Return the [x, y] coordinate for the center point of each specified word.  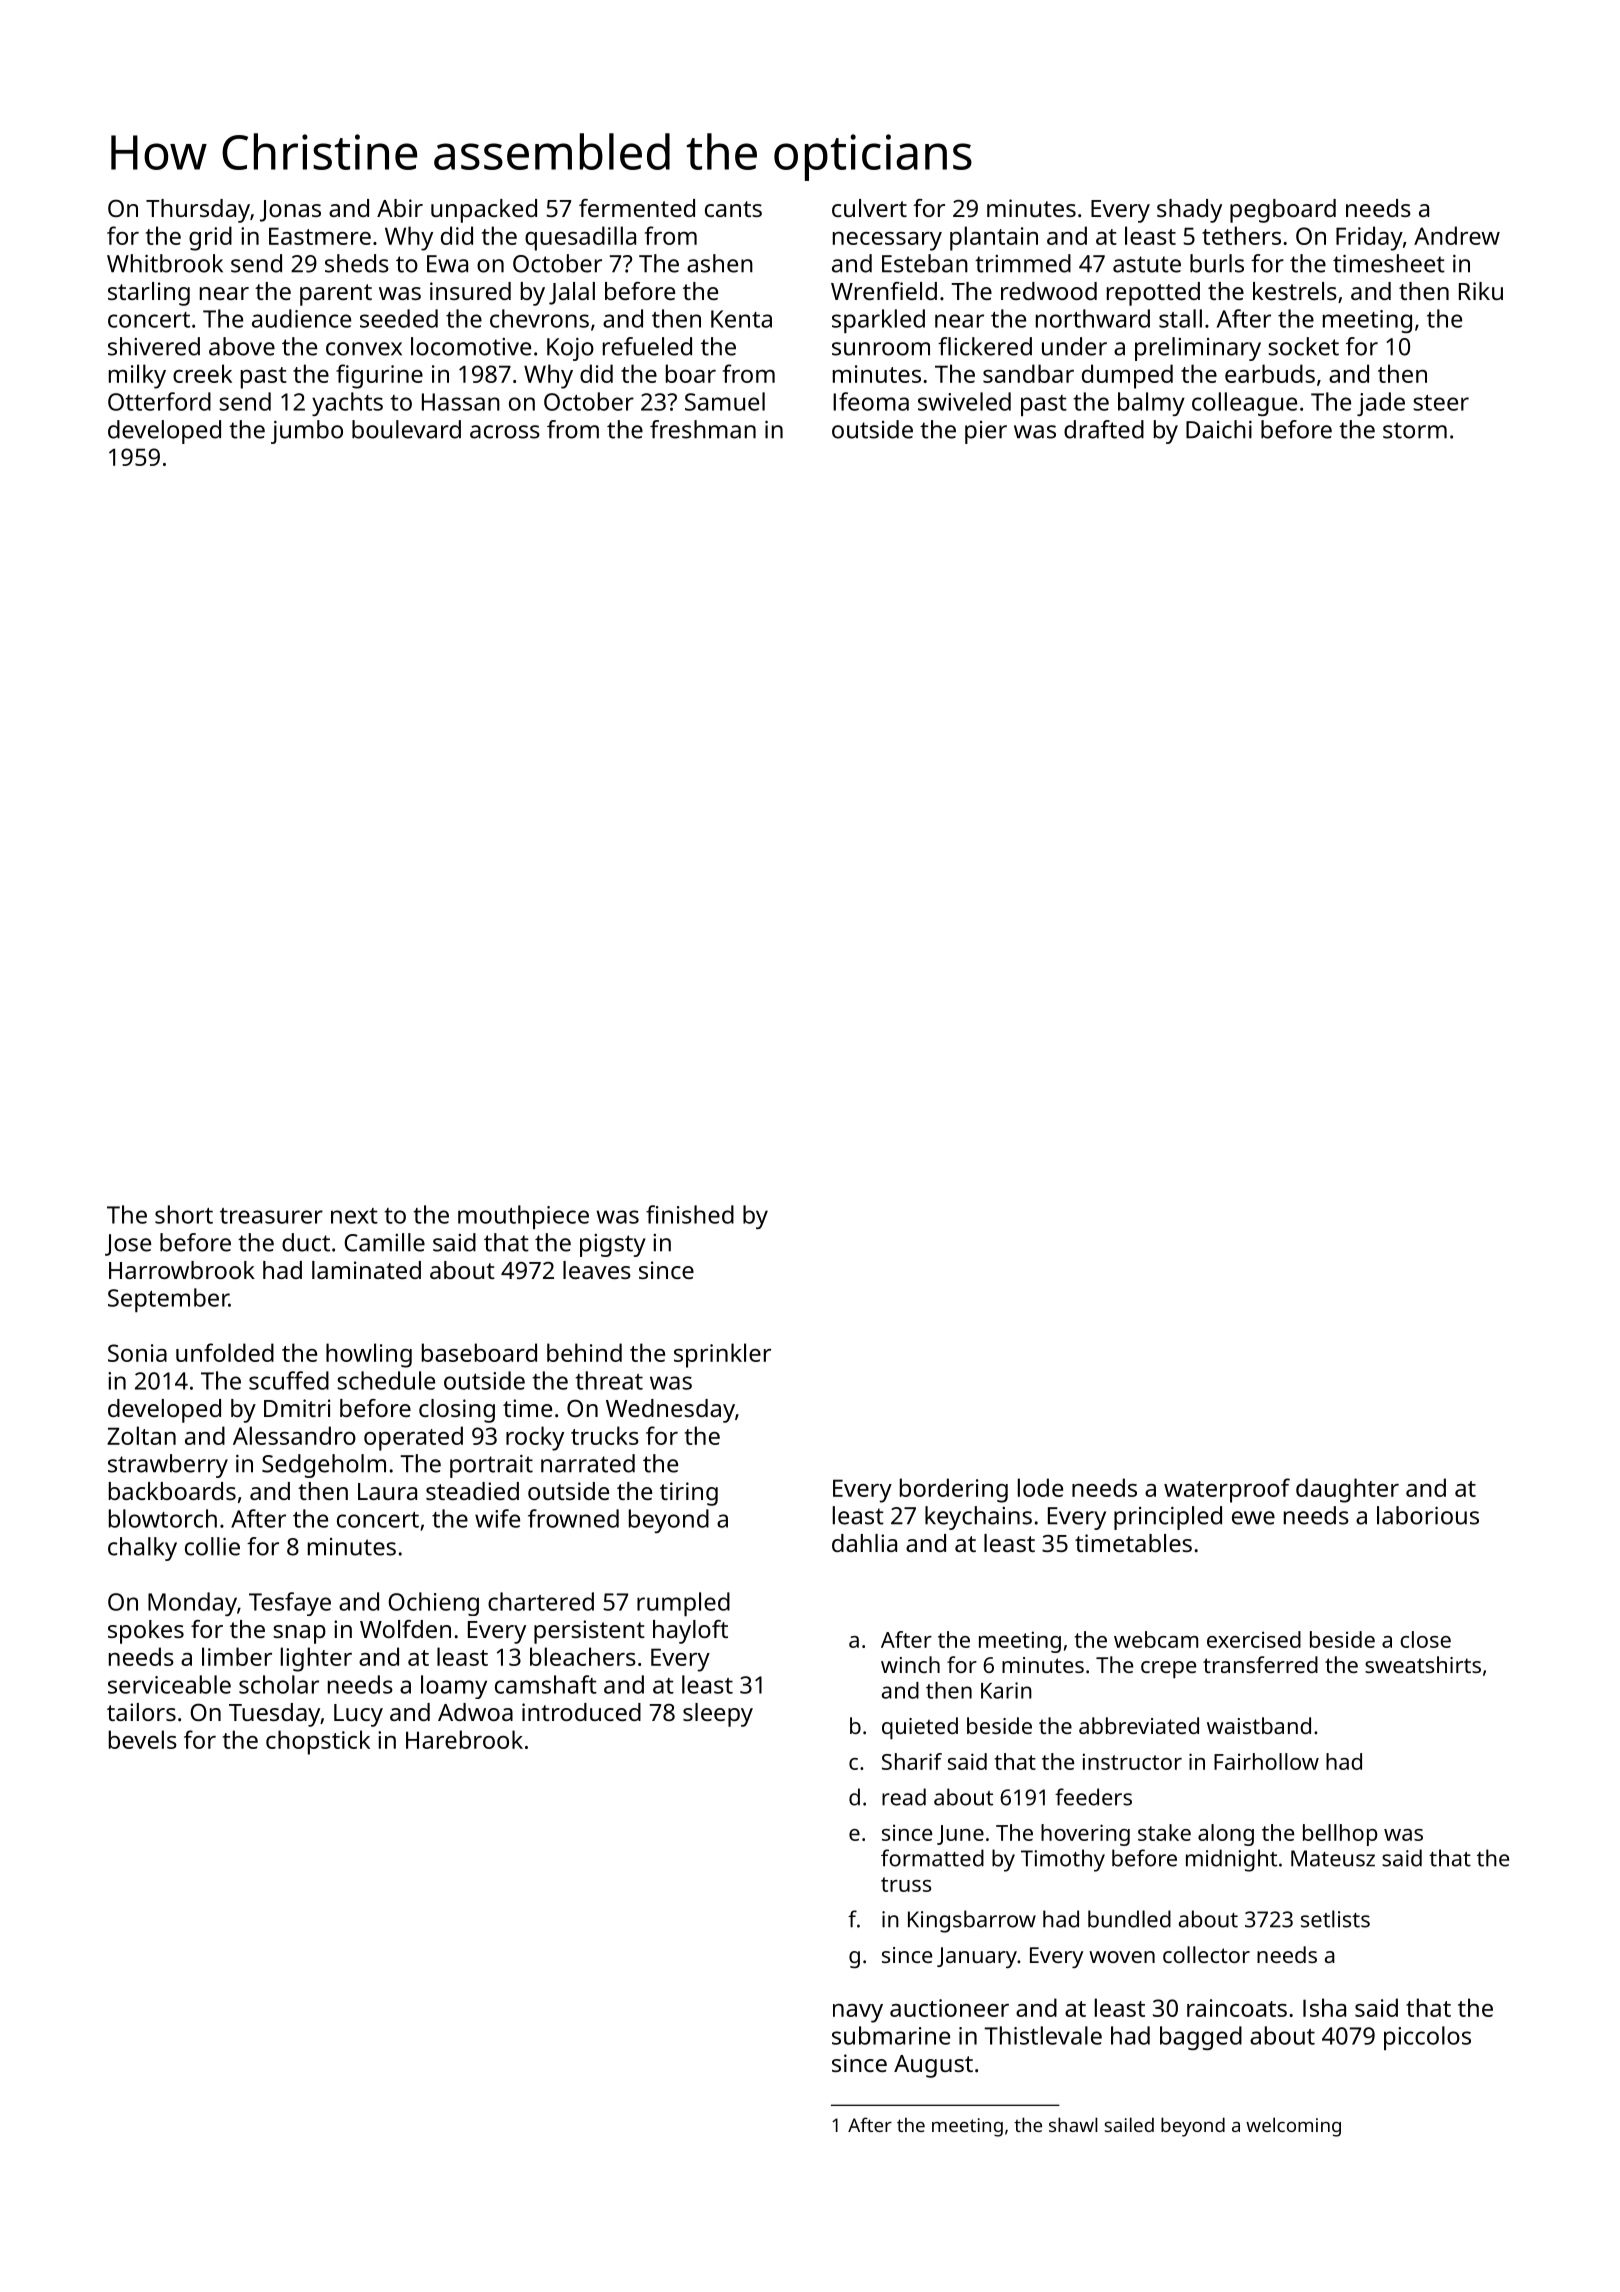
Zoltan [141, 1435]
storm [1415, 430]
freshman [703, 429]
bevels [143, 1739]
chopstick [318, 1742]
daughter [1347, 1490]
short [184, 1214]
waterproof [1227, 1490]
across [505, 432]
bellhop [1340, 1835]
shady [1189, 211]
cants [733, 209]
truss [906, 1884]
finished [690, 1214]
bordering [954, 1490]
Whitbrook [165, 263]
